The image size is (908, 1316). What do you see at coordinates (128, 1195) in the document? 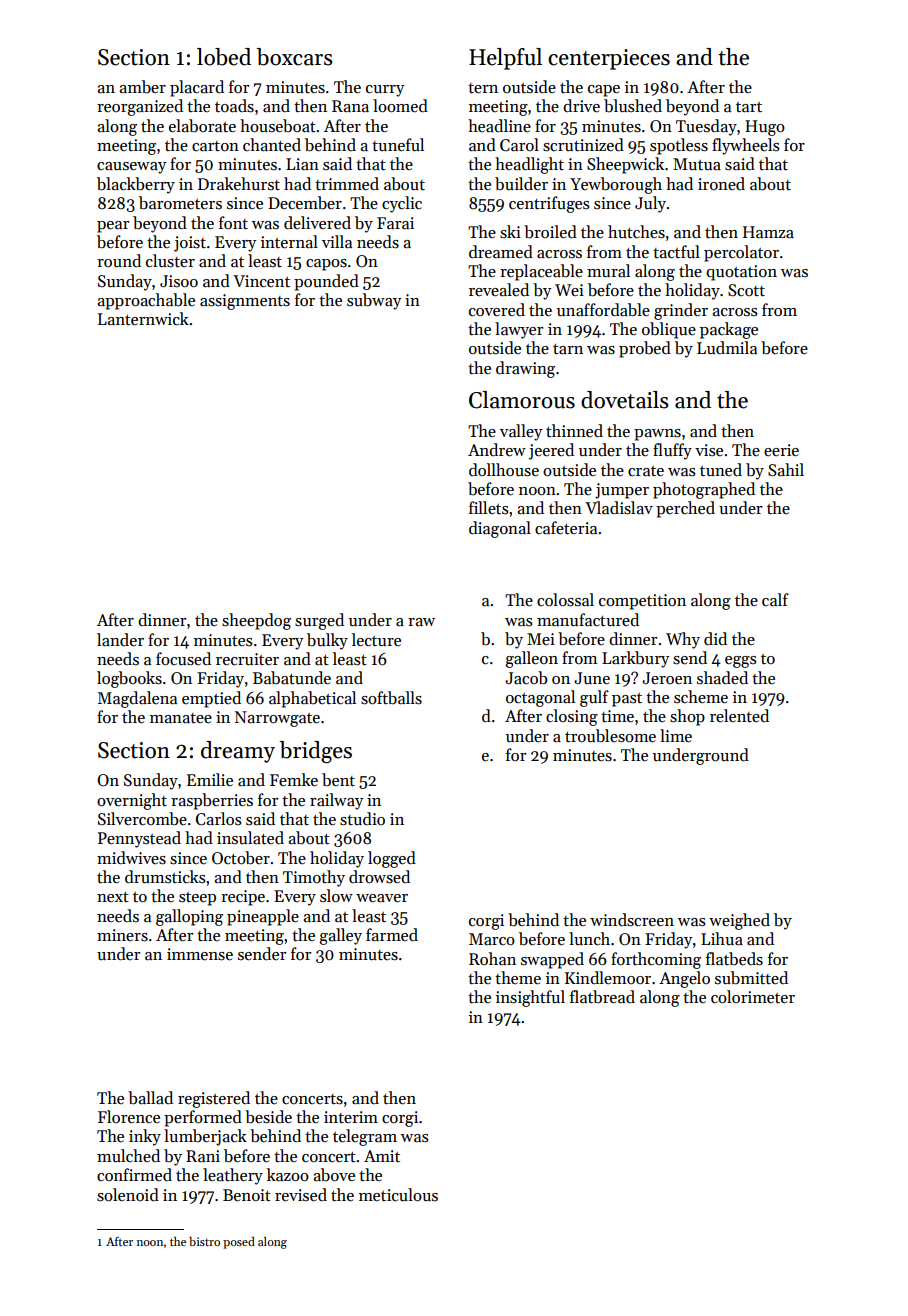
I see `solenoid` at bounding box center [128, 1195].
